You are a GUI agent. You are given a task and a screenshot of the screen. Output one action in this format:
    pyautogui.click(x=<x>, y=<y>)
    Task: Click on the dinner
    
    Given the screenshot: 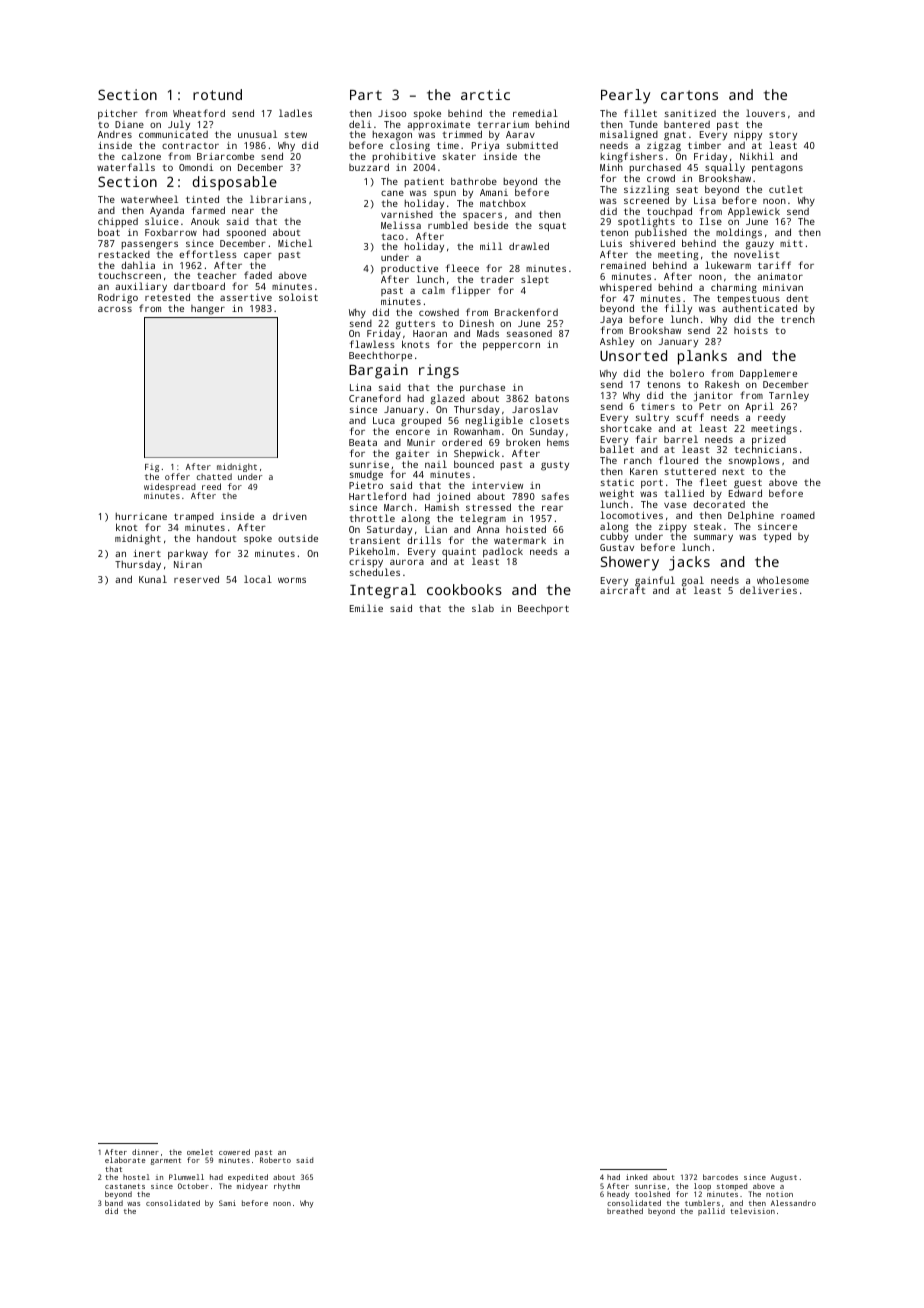 What is the action you would take?
    pyautogui.click(x=145, y=1152)
